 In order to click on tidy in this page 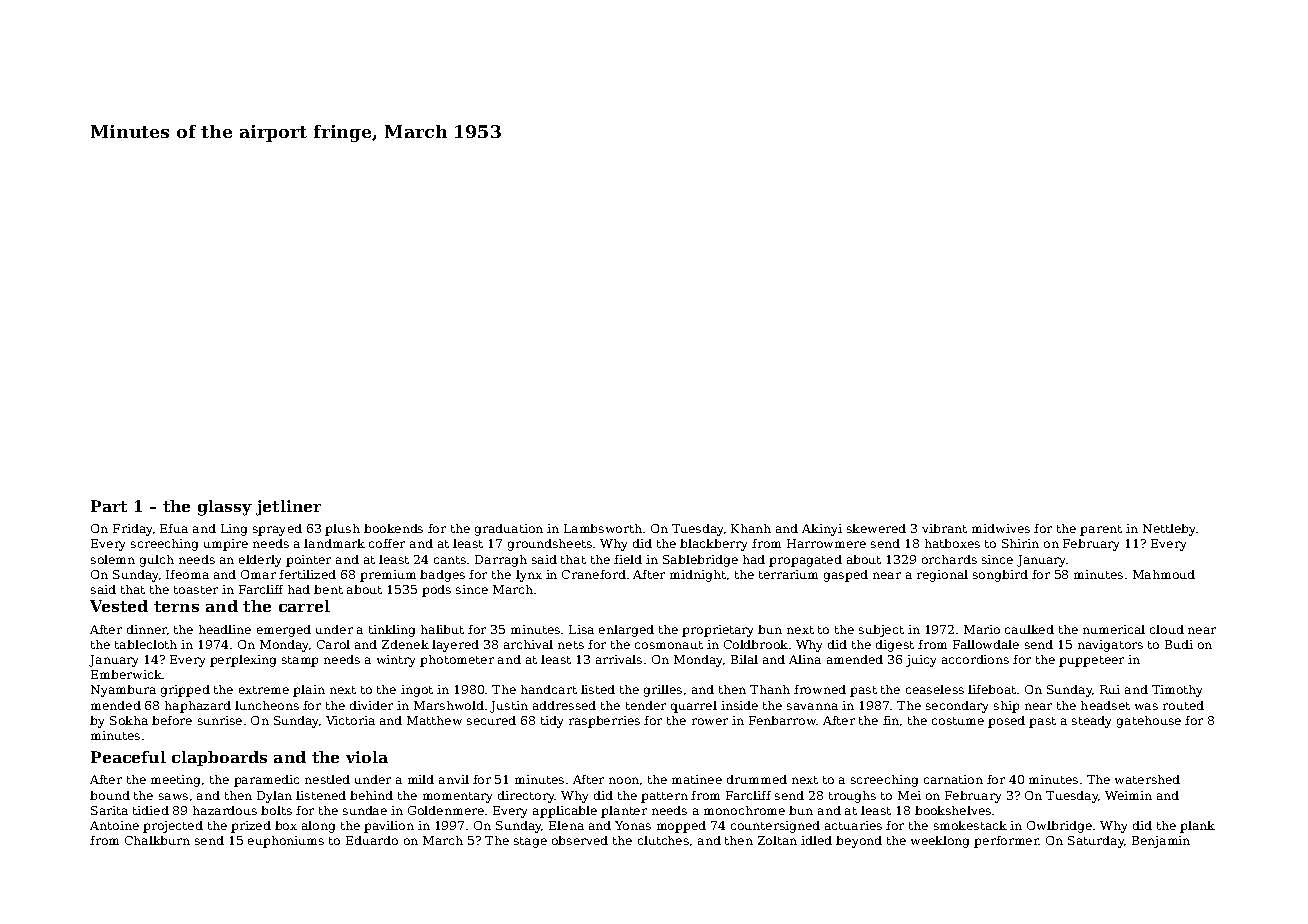, I will do `click(552, 722)`.
